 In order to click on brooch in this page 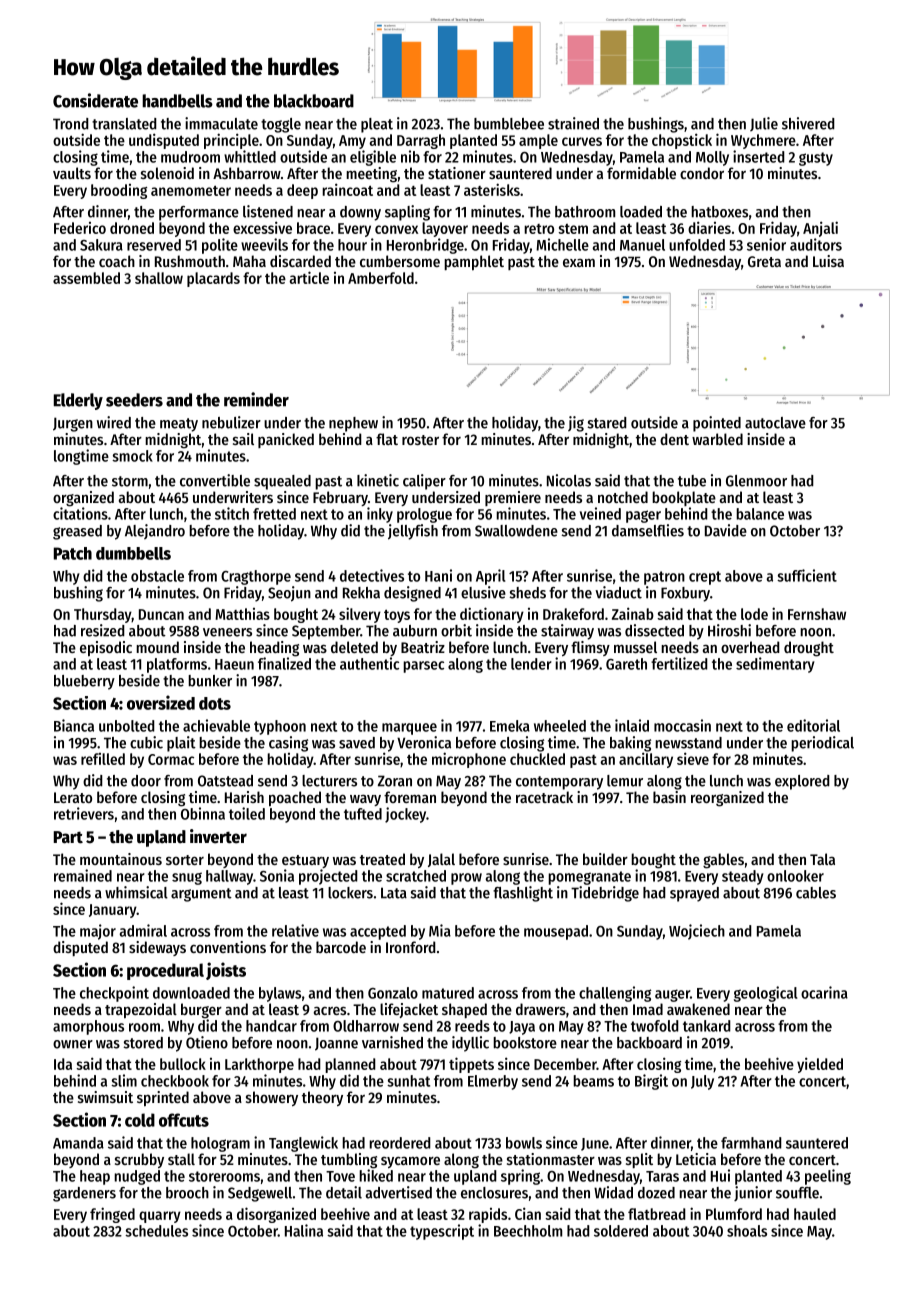, I will do `click(187, 1193)`.
